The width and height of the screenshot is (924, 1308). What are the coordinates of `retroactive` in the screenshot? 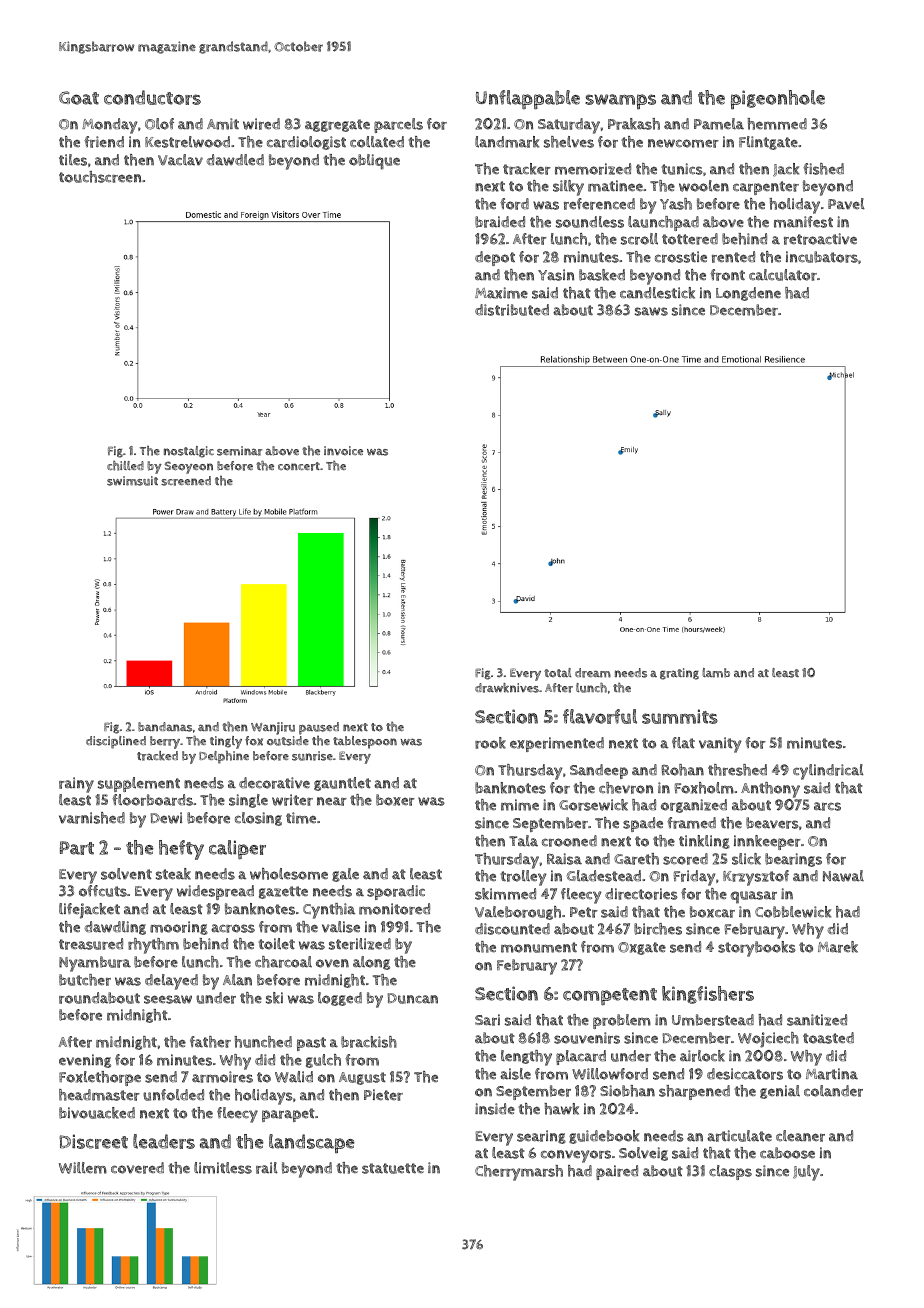 It's located at (820, 239).
